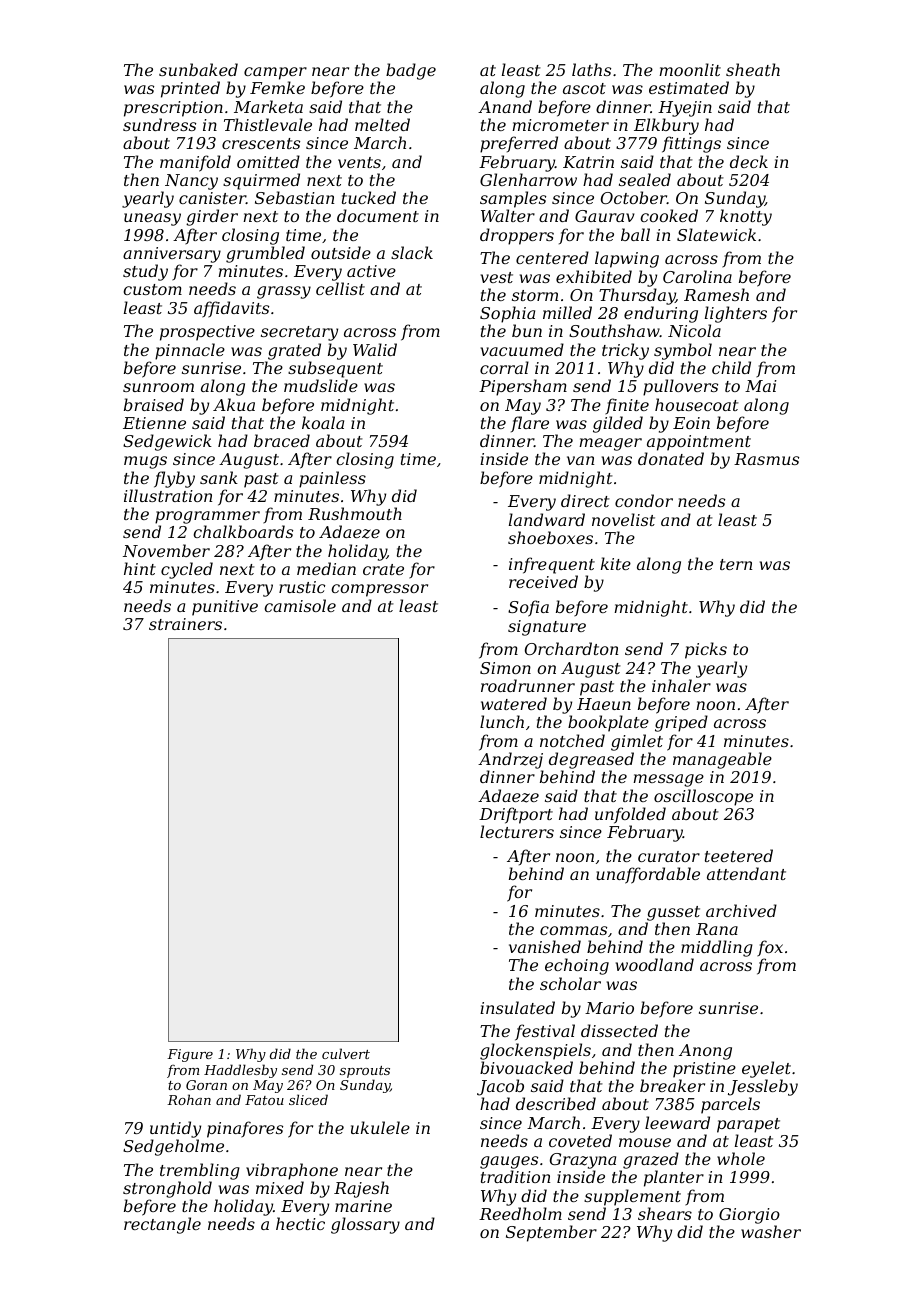 This screenshot has height=1308, width=924. I want to click on Andrzej, so click(510, 760).
